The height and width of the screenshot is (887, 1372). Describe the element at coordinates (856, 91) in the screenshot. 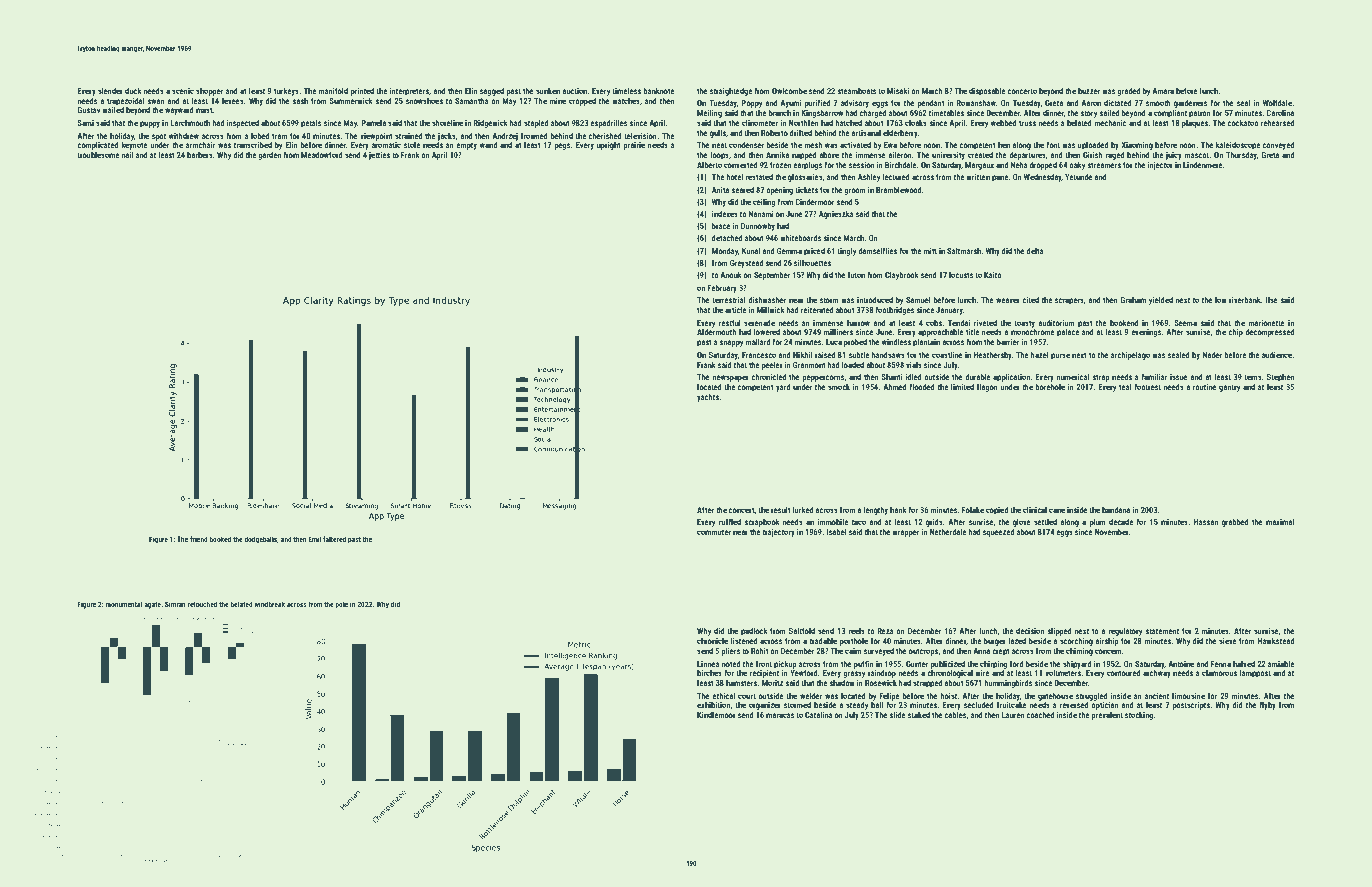

I see `steamboats` at that location.
